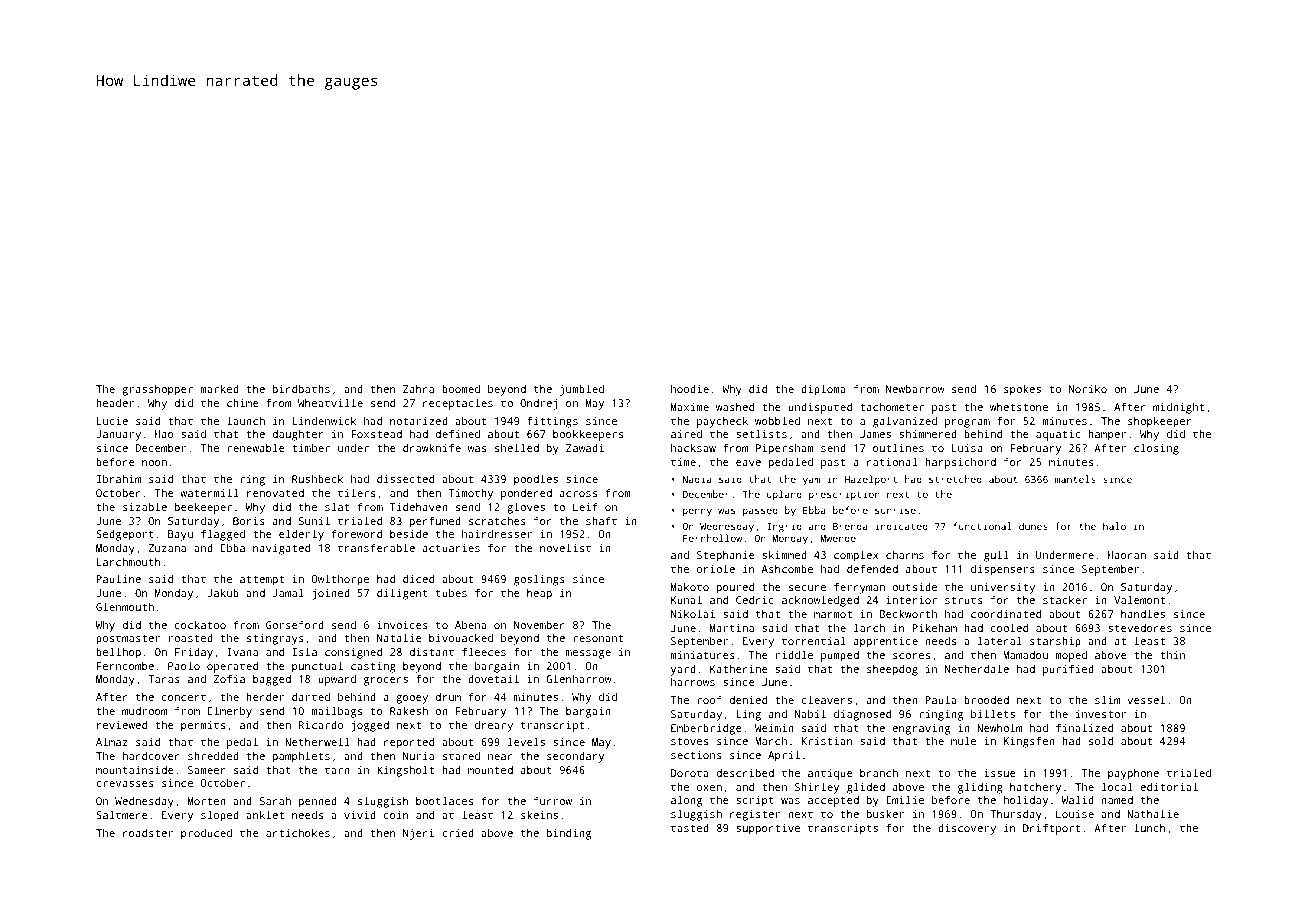 This document has width=1308, height=924. I want to click on binding, so click(569, 834).
